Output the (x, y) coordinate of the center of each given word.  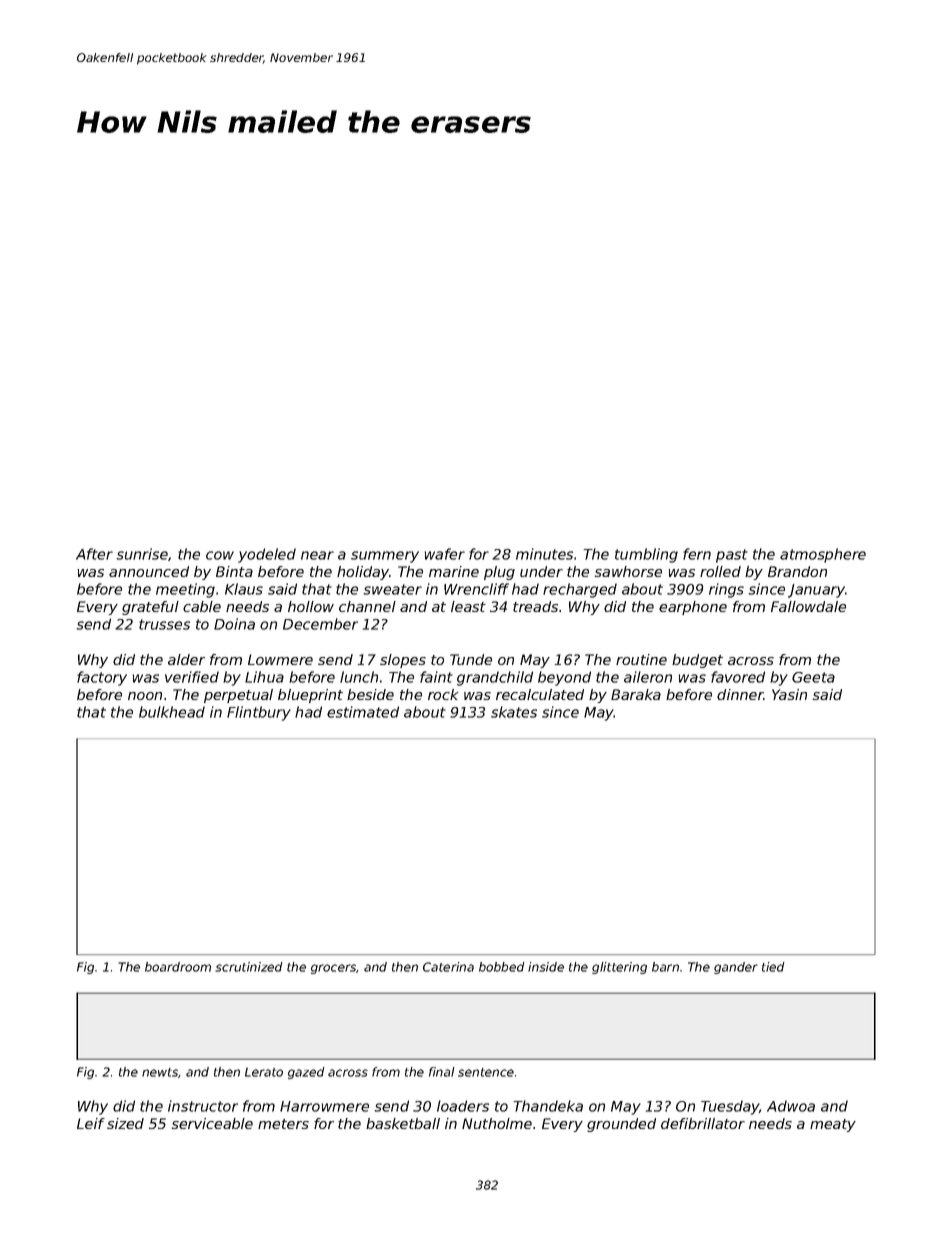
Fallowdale (808, 606)
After (94, 554)
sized (125, 1123)
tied (773, 967)
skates (514, 712)
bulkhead (172, 712)
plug (499, 573)
